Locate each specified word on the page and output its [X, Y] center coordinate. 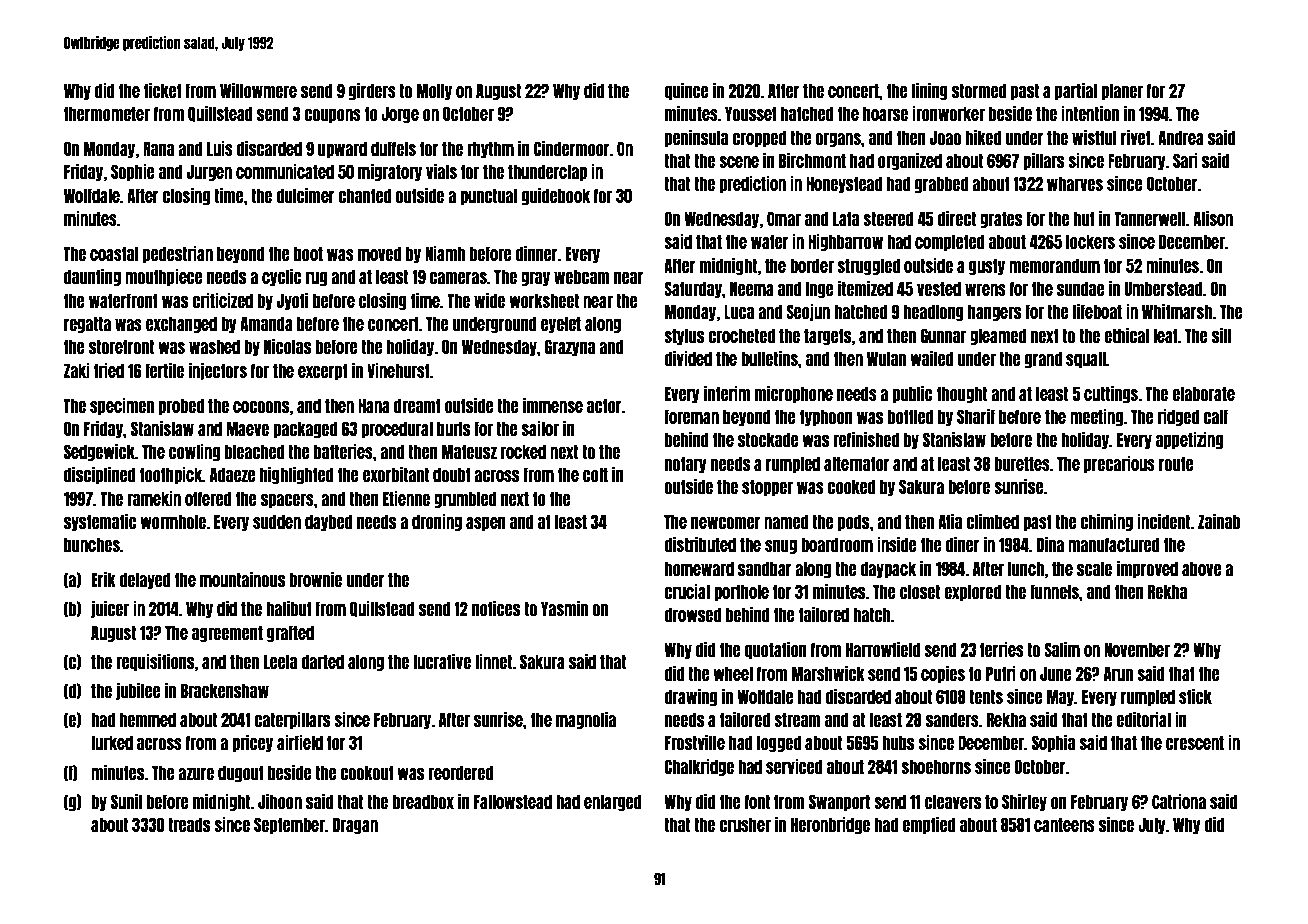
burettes [1022, 463]
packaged [305, 429]
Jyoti [292, 301]
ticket [163, 90]
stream [797, 719]
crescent [1195, 742]
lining [930, 91]
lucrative [442, 661]
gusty [987, 266]
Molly [434, 91]
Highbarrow [845, 242]
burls [453, 428]
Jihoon [280, 801]
